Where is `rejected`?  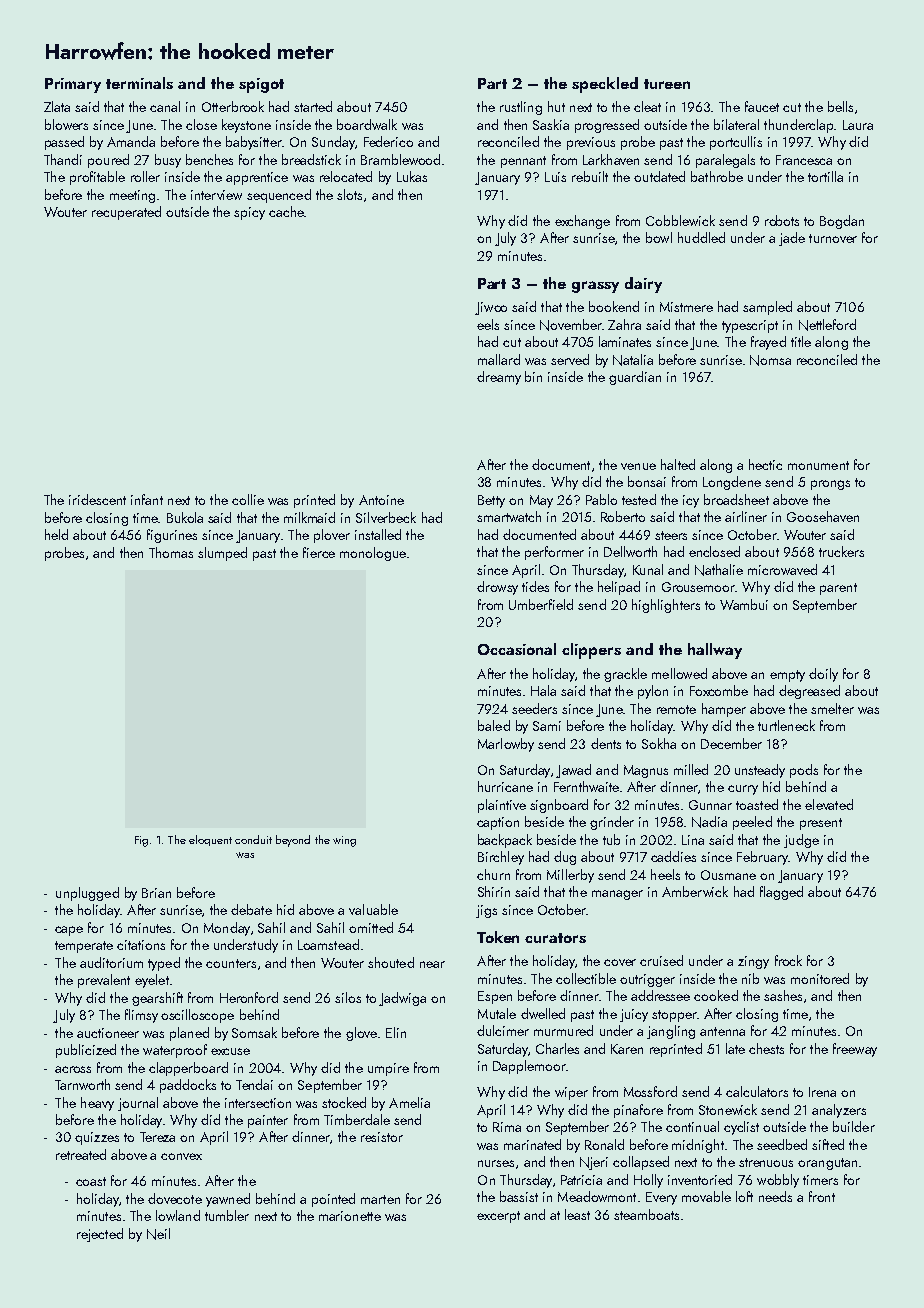
rejected is located at coordinates (100, 1235).
